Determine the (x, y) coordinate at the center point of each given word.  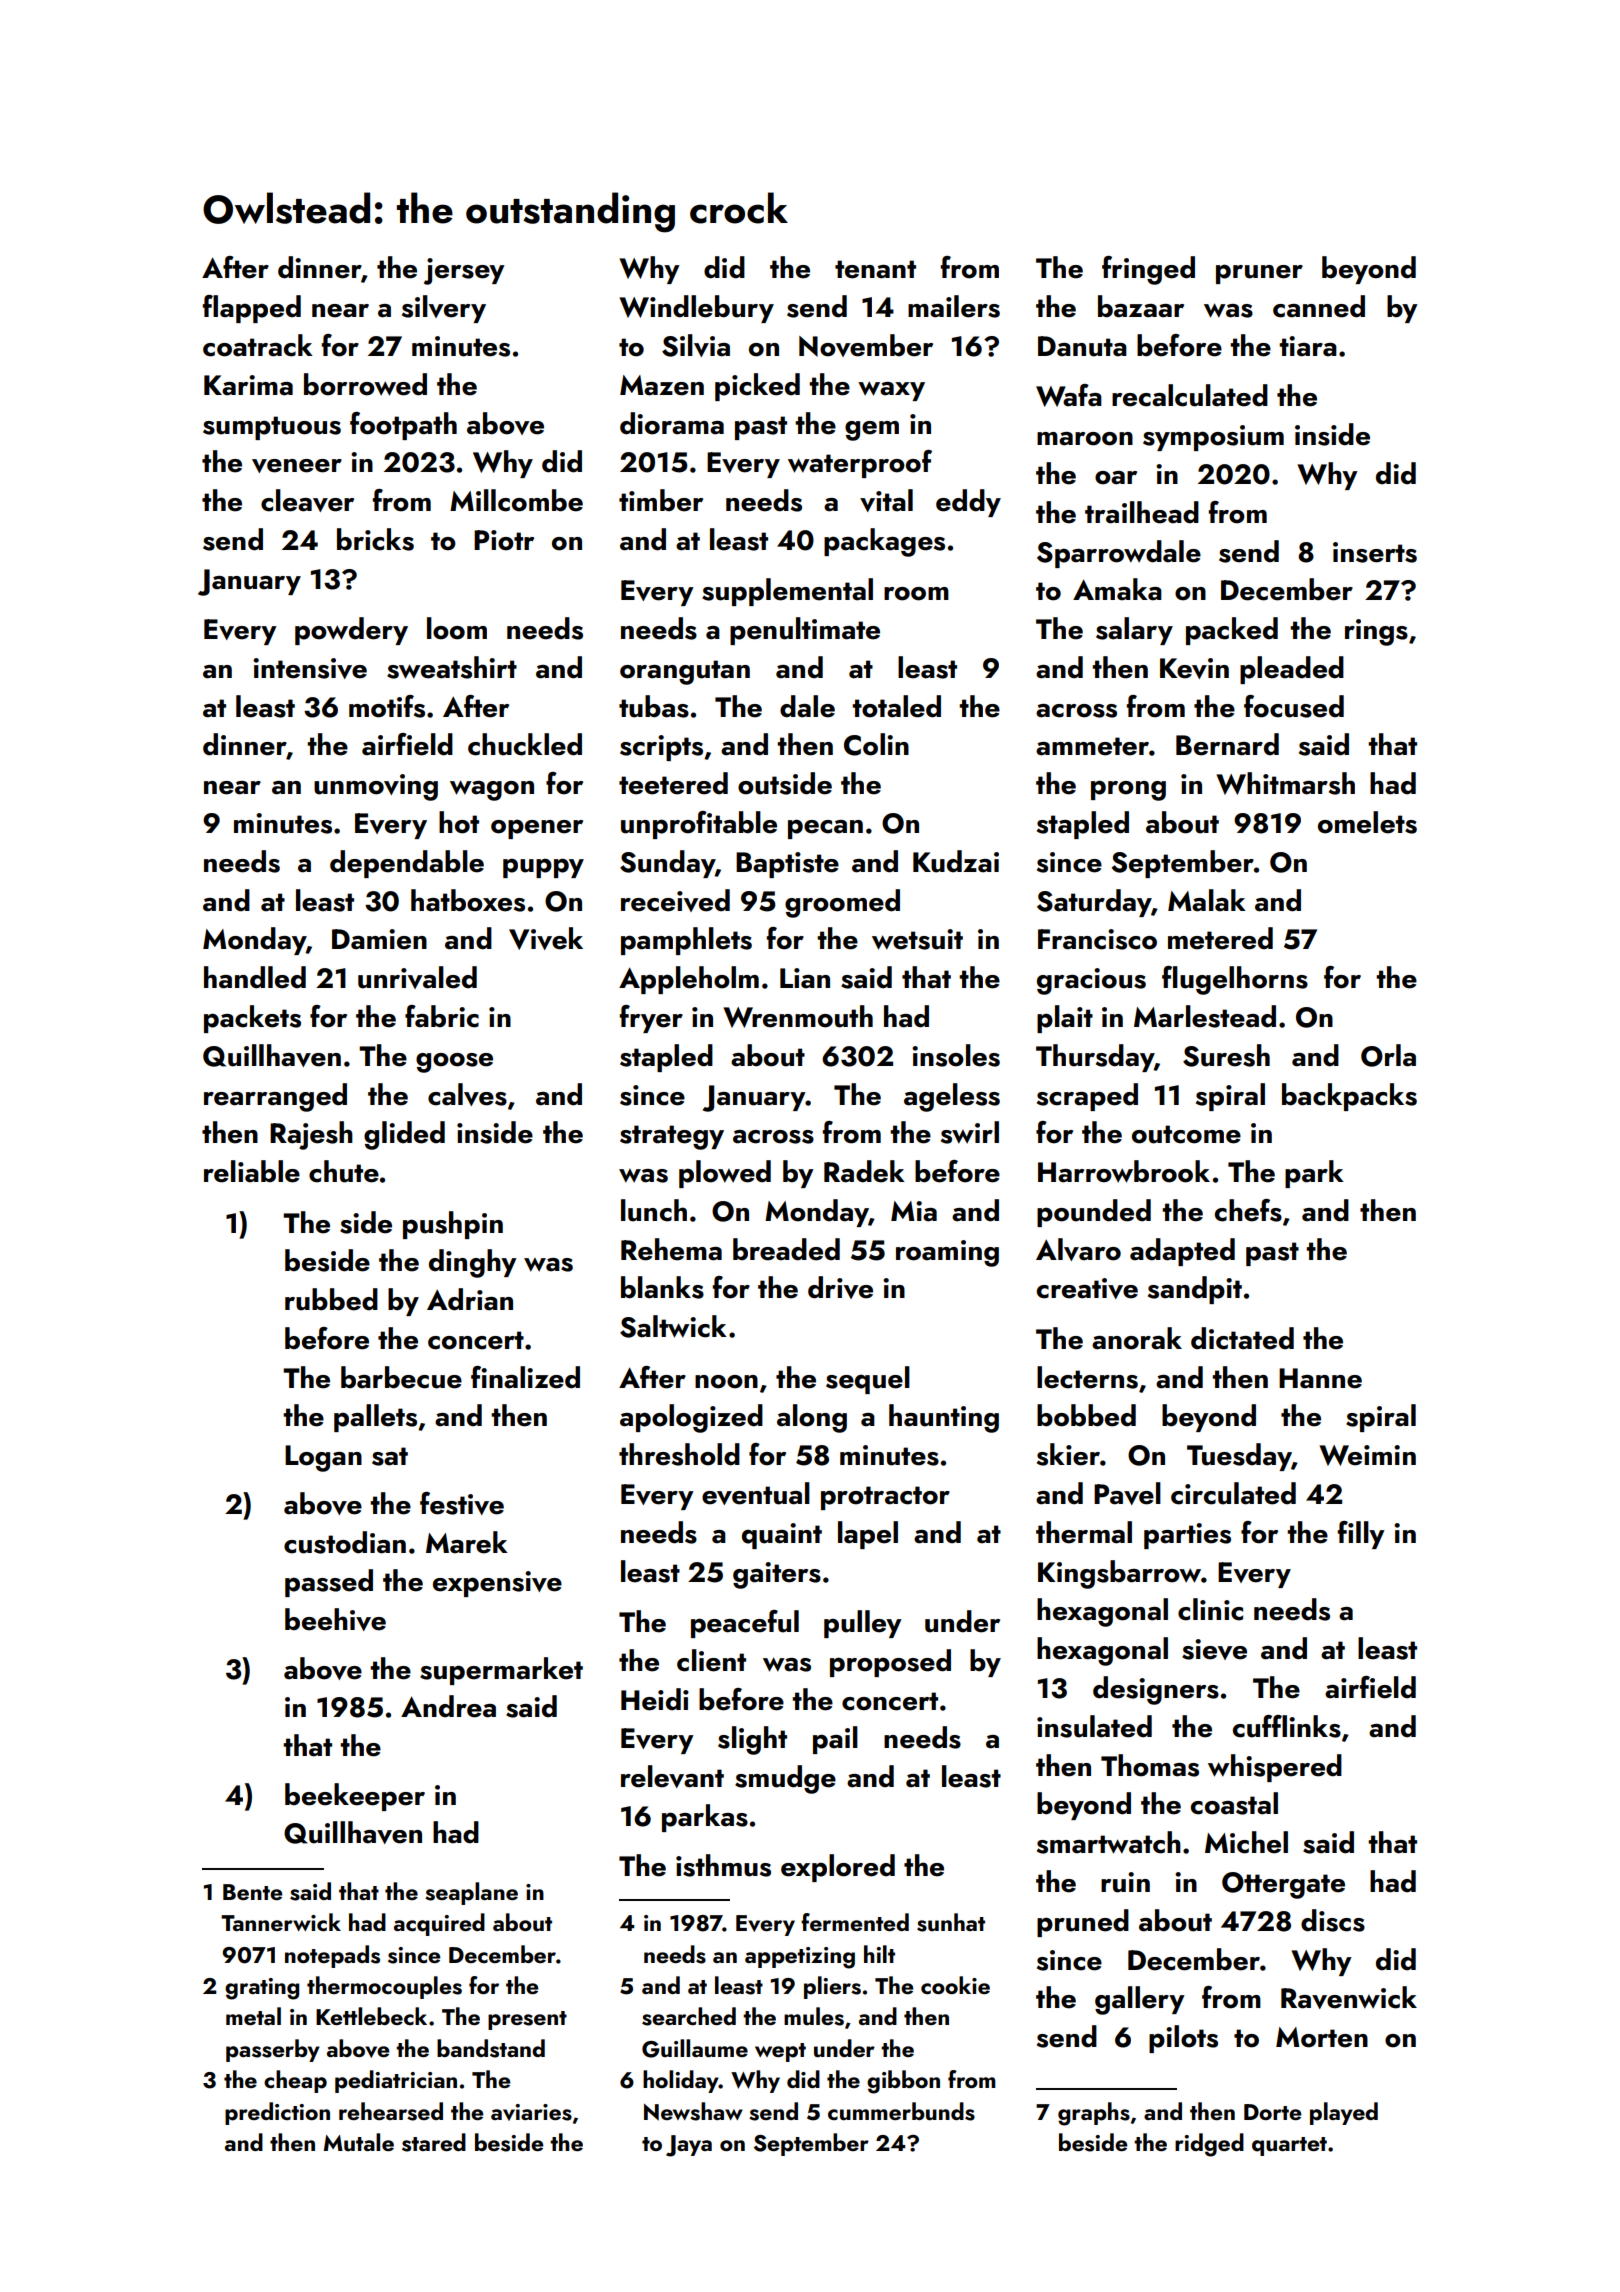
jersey (464, 271)
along (812, 1418)
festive (462, 1503)
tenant (875, 269)
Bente (252, 1892)
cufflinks (1287, 1726)
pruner (1259, 274)
